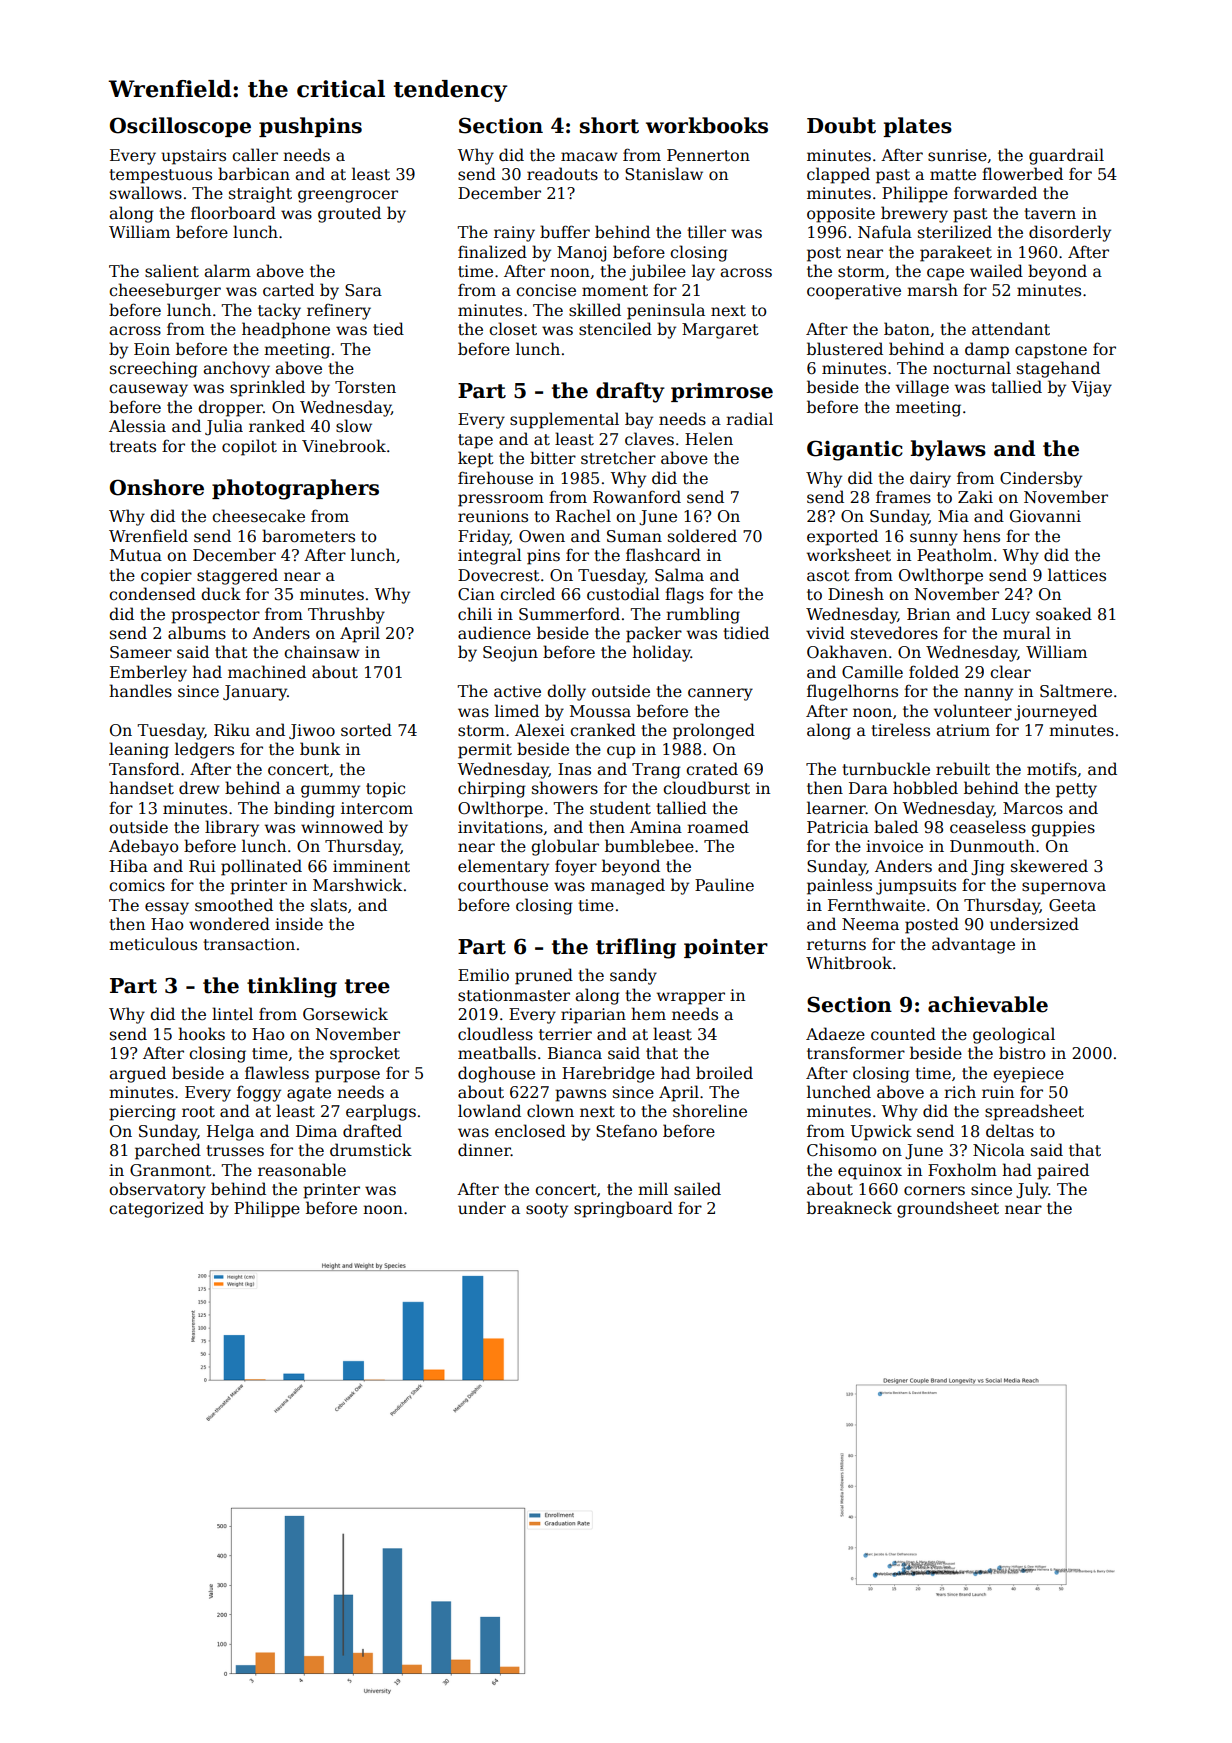 This document has width=1232, height=1743. I want to click on Manoj, so click(581, 254).
